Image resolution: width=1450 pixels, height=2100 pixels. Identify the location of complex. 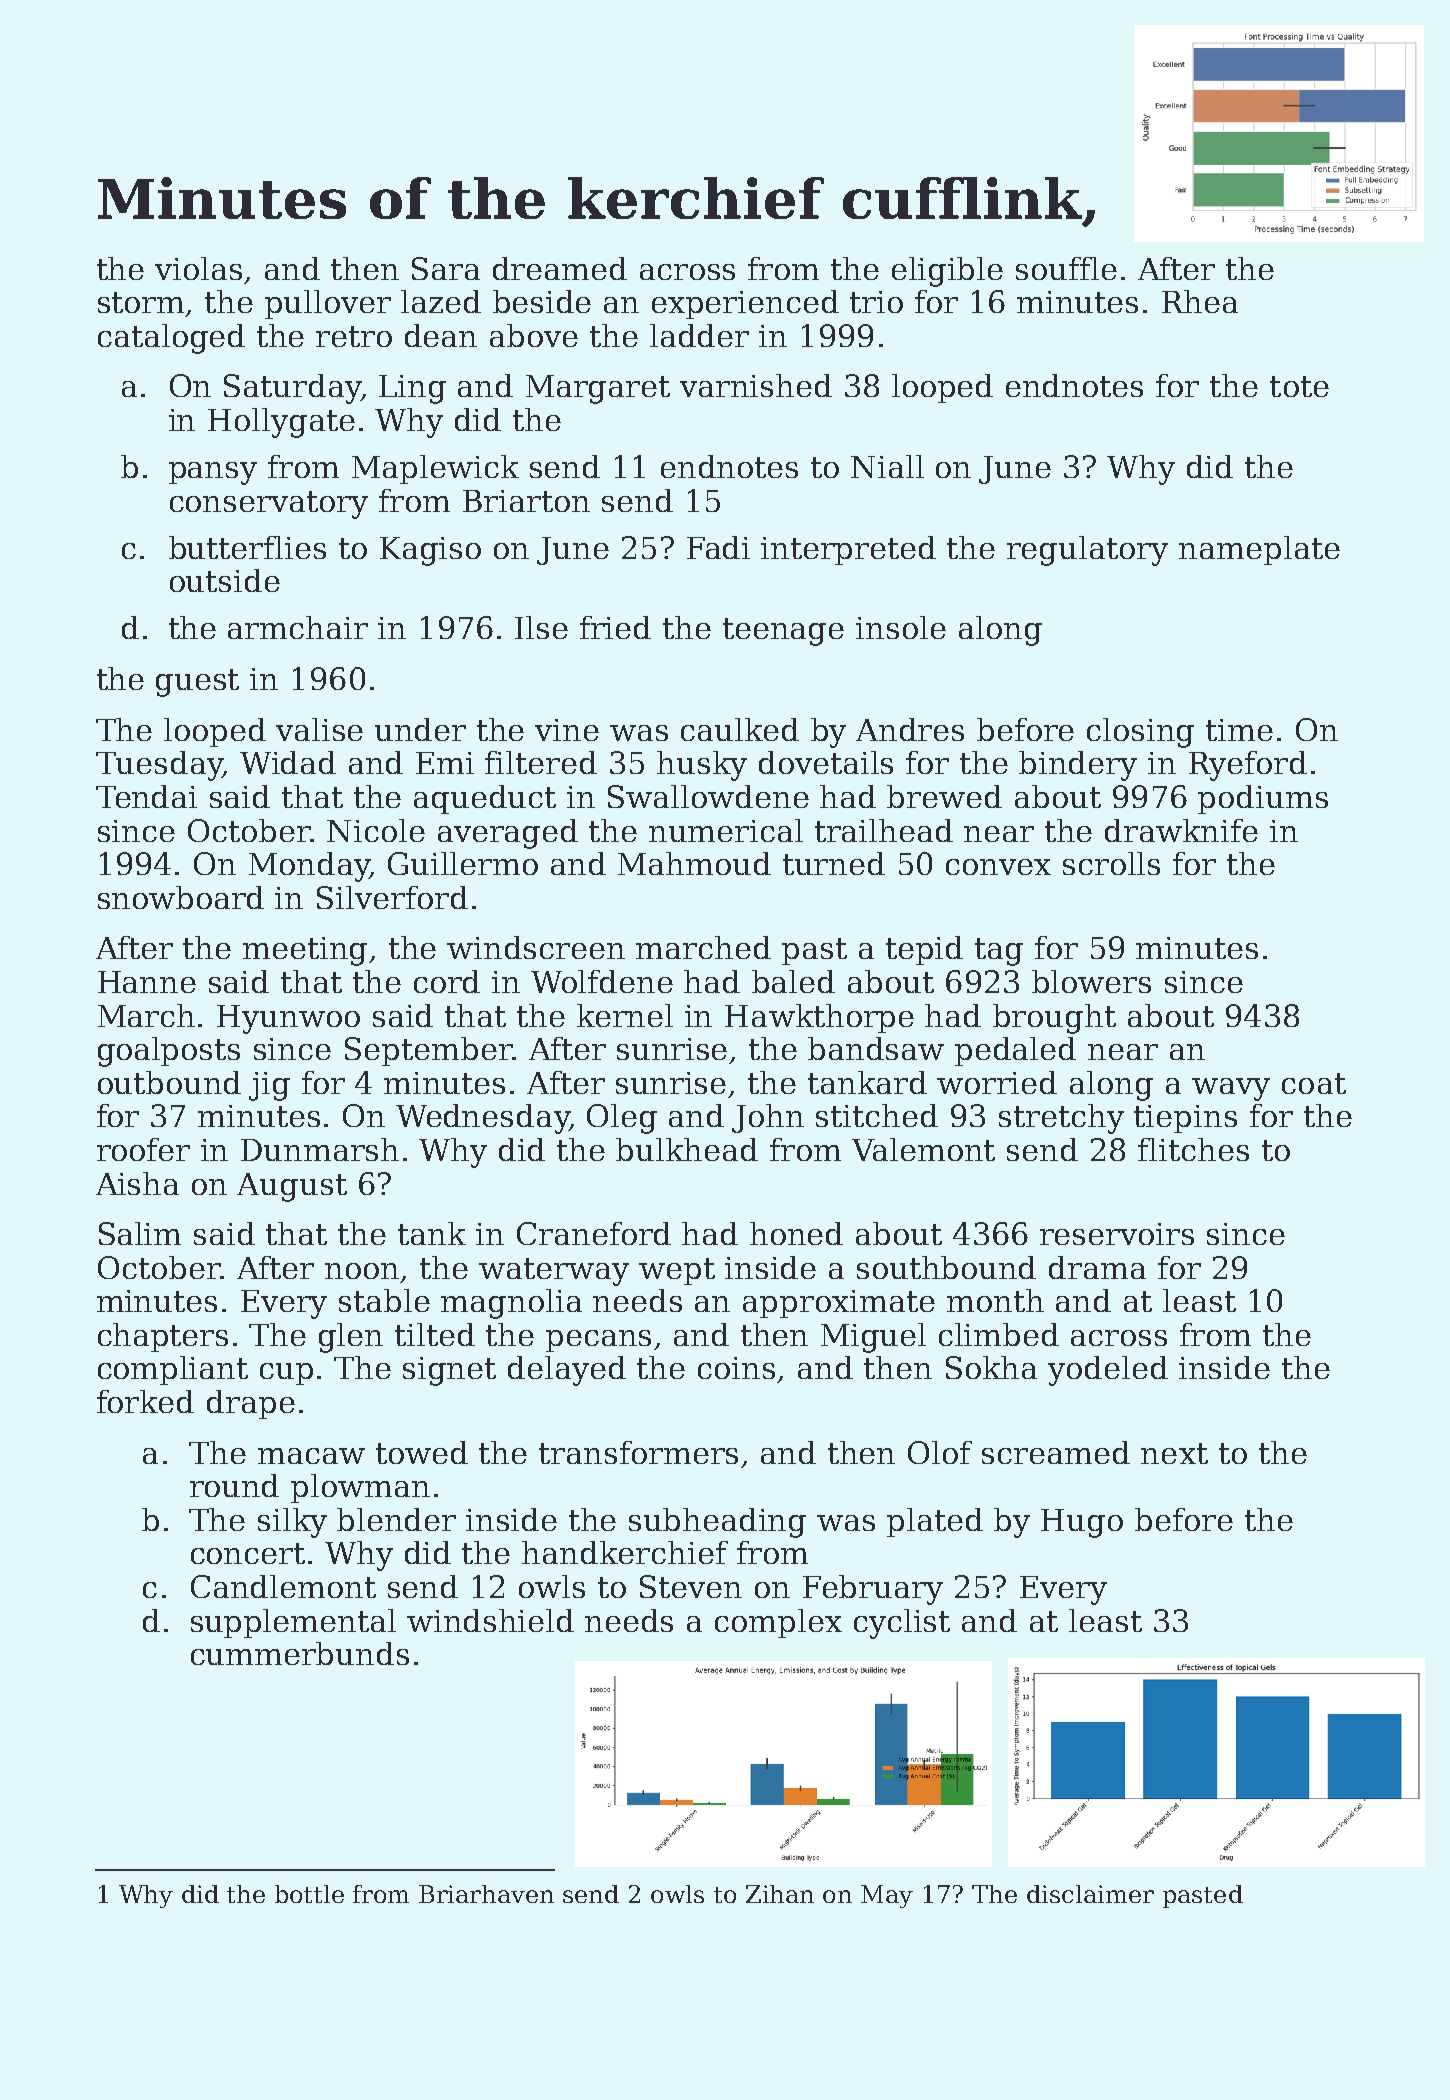
(778, 1623).
